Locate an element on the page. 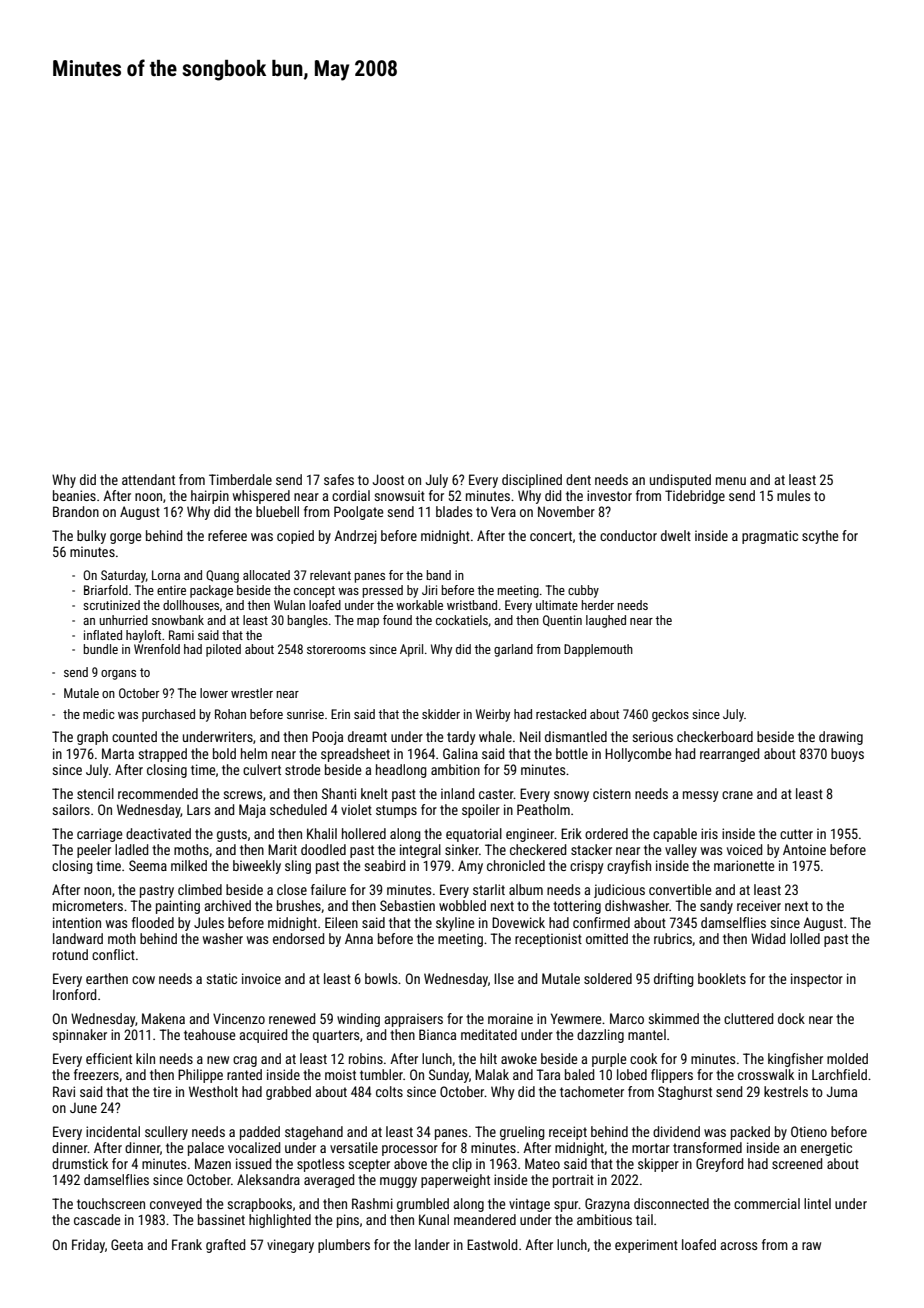 The width and height of the image is (924, 1308). milked is located at coordinates (189, 865).
